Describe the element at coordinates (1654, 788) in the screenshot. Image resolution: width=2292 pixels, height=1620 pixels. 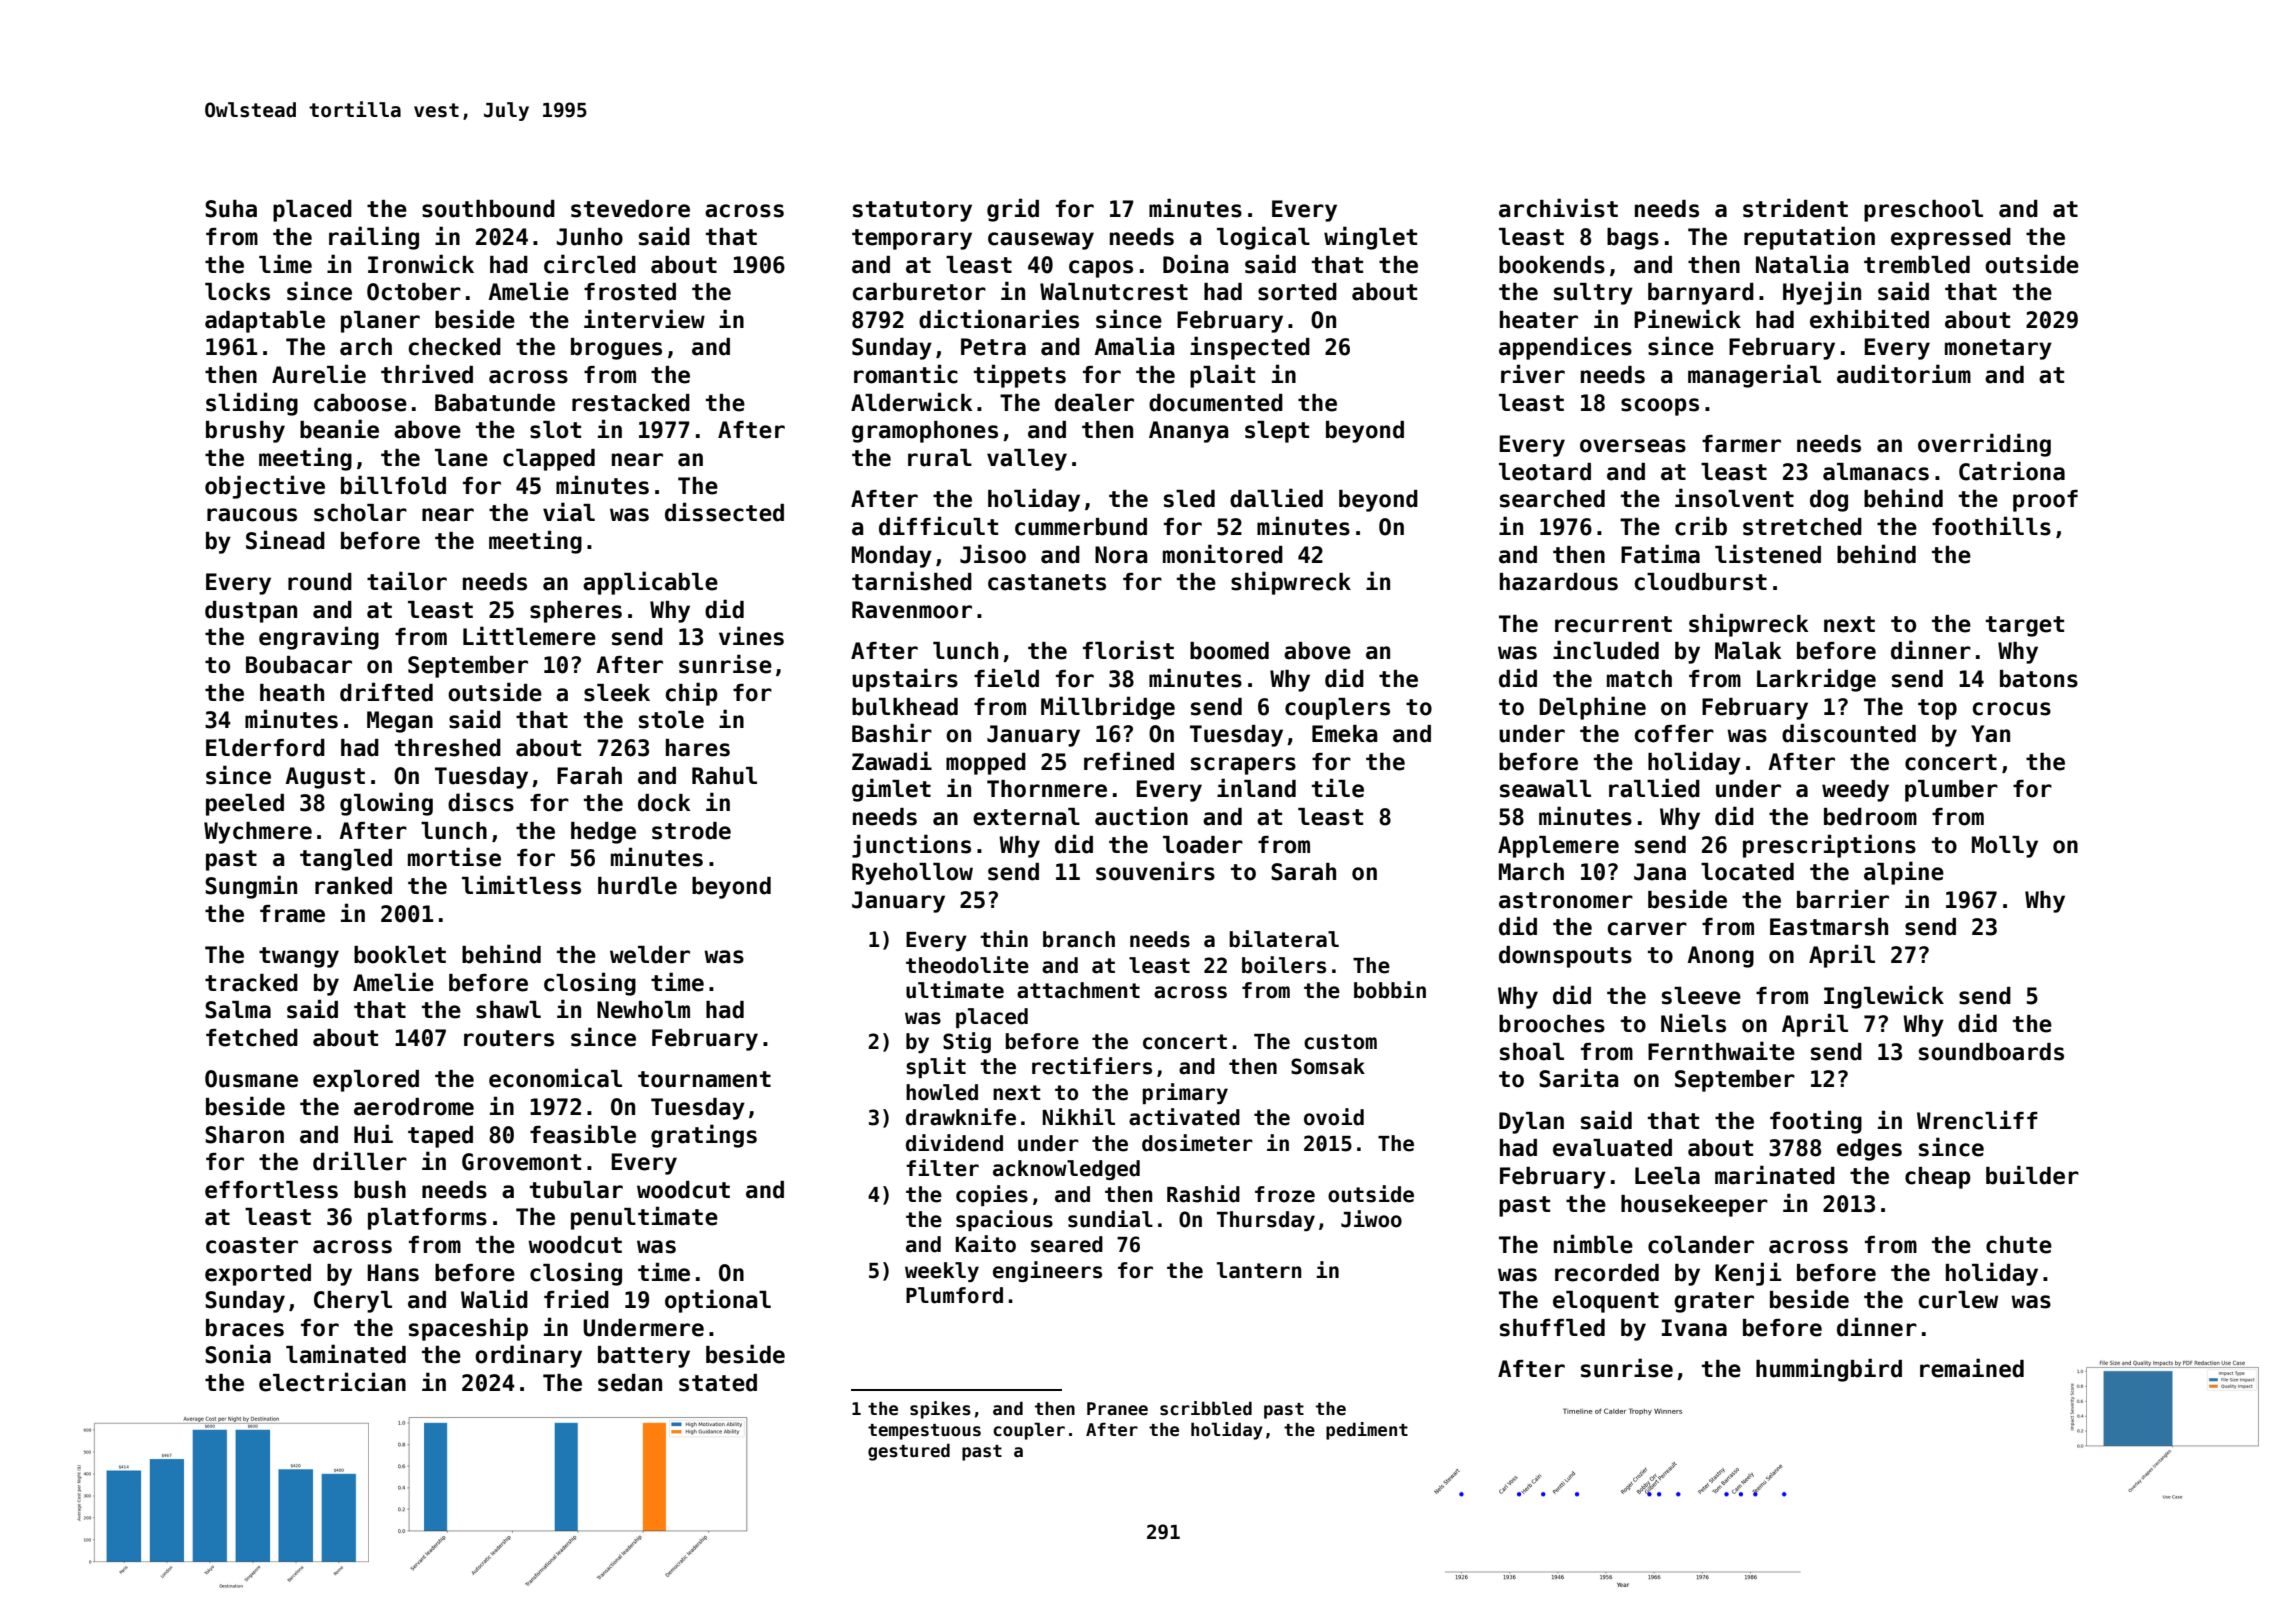
I see `rallied` at that location.
